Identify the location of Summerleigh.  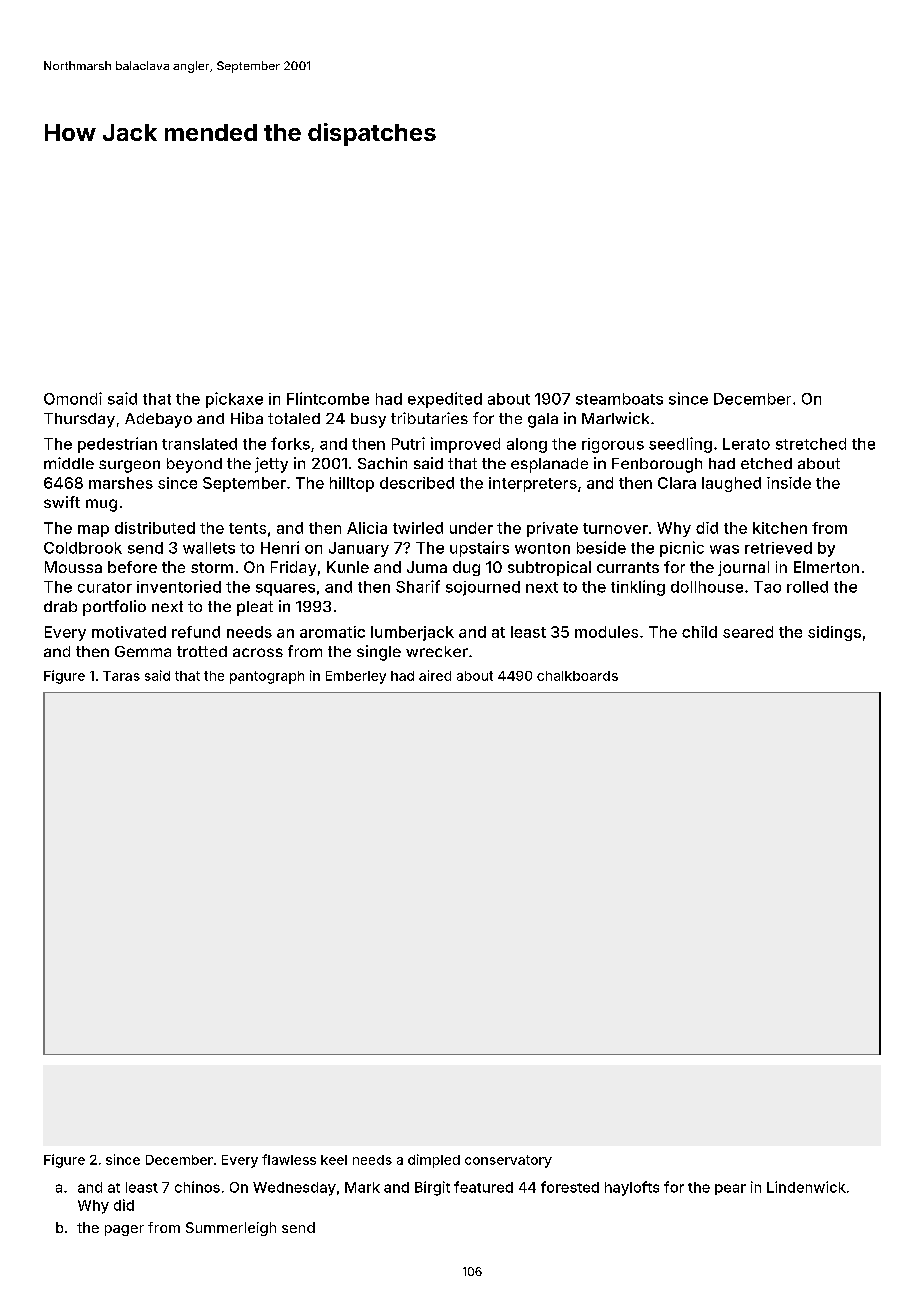
(231, 1229).
